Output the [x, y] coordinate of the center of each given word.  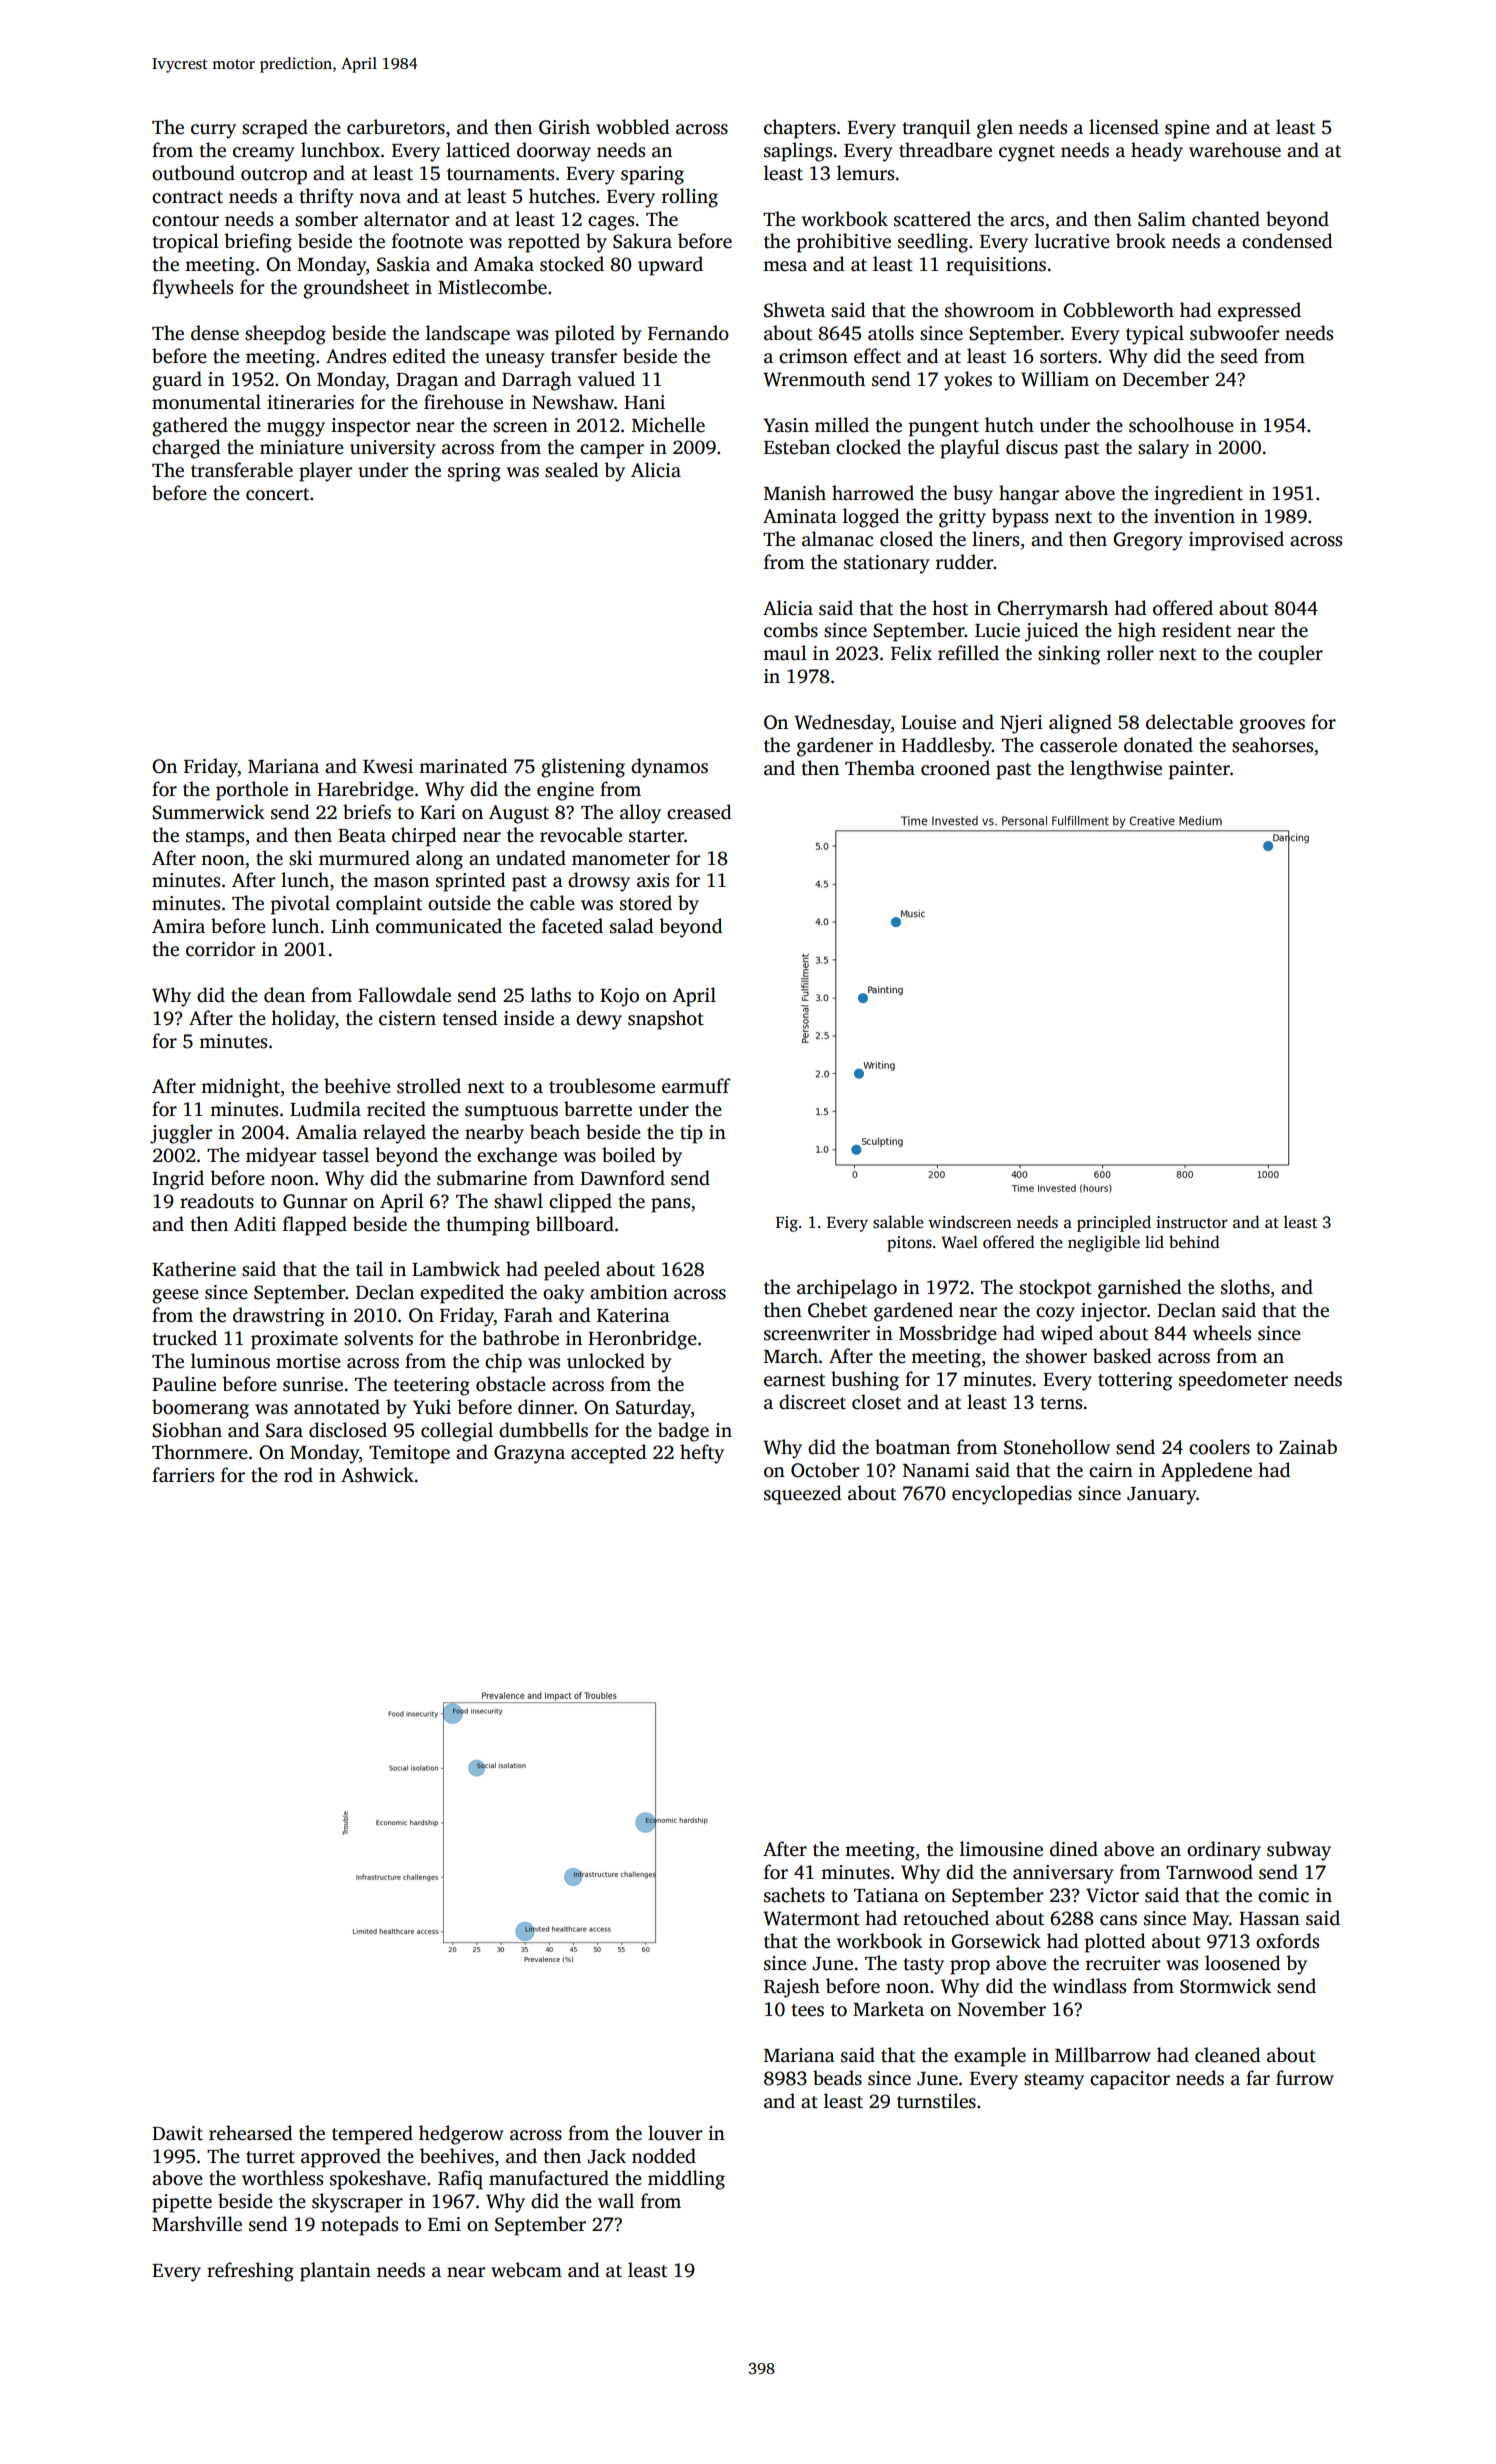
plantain [335, 2272]
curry [213, 131]
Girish [564, 127]
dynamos [669, 768]
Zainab [1308, 1447]
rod [298, 1475]
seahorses [1272, 745]
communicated [439, 926]
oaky [563, 1294]
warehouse [1235, 150]
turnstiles [936, 2101]
